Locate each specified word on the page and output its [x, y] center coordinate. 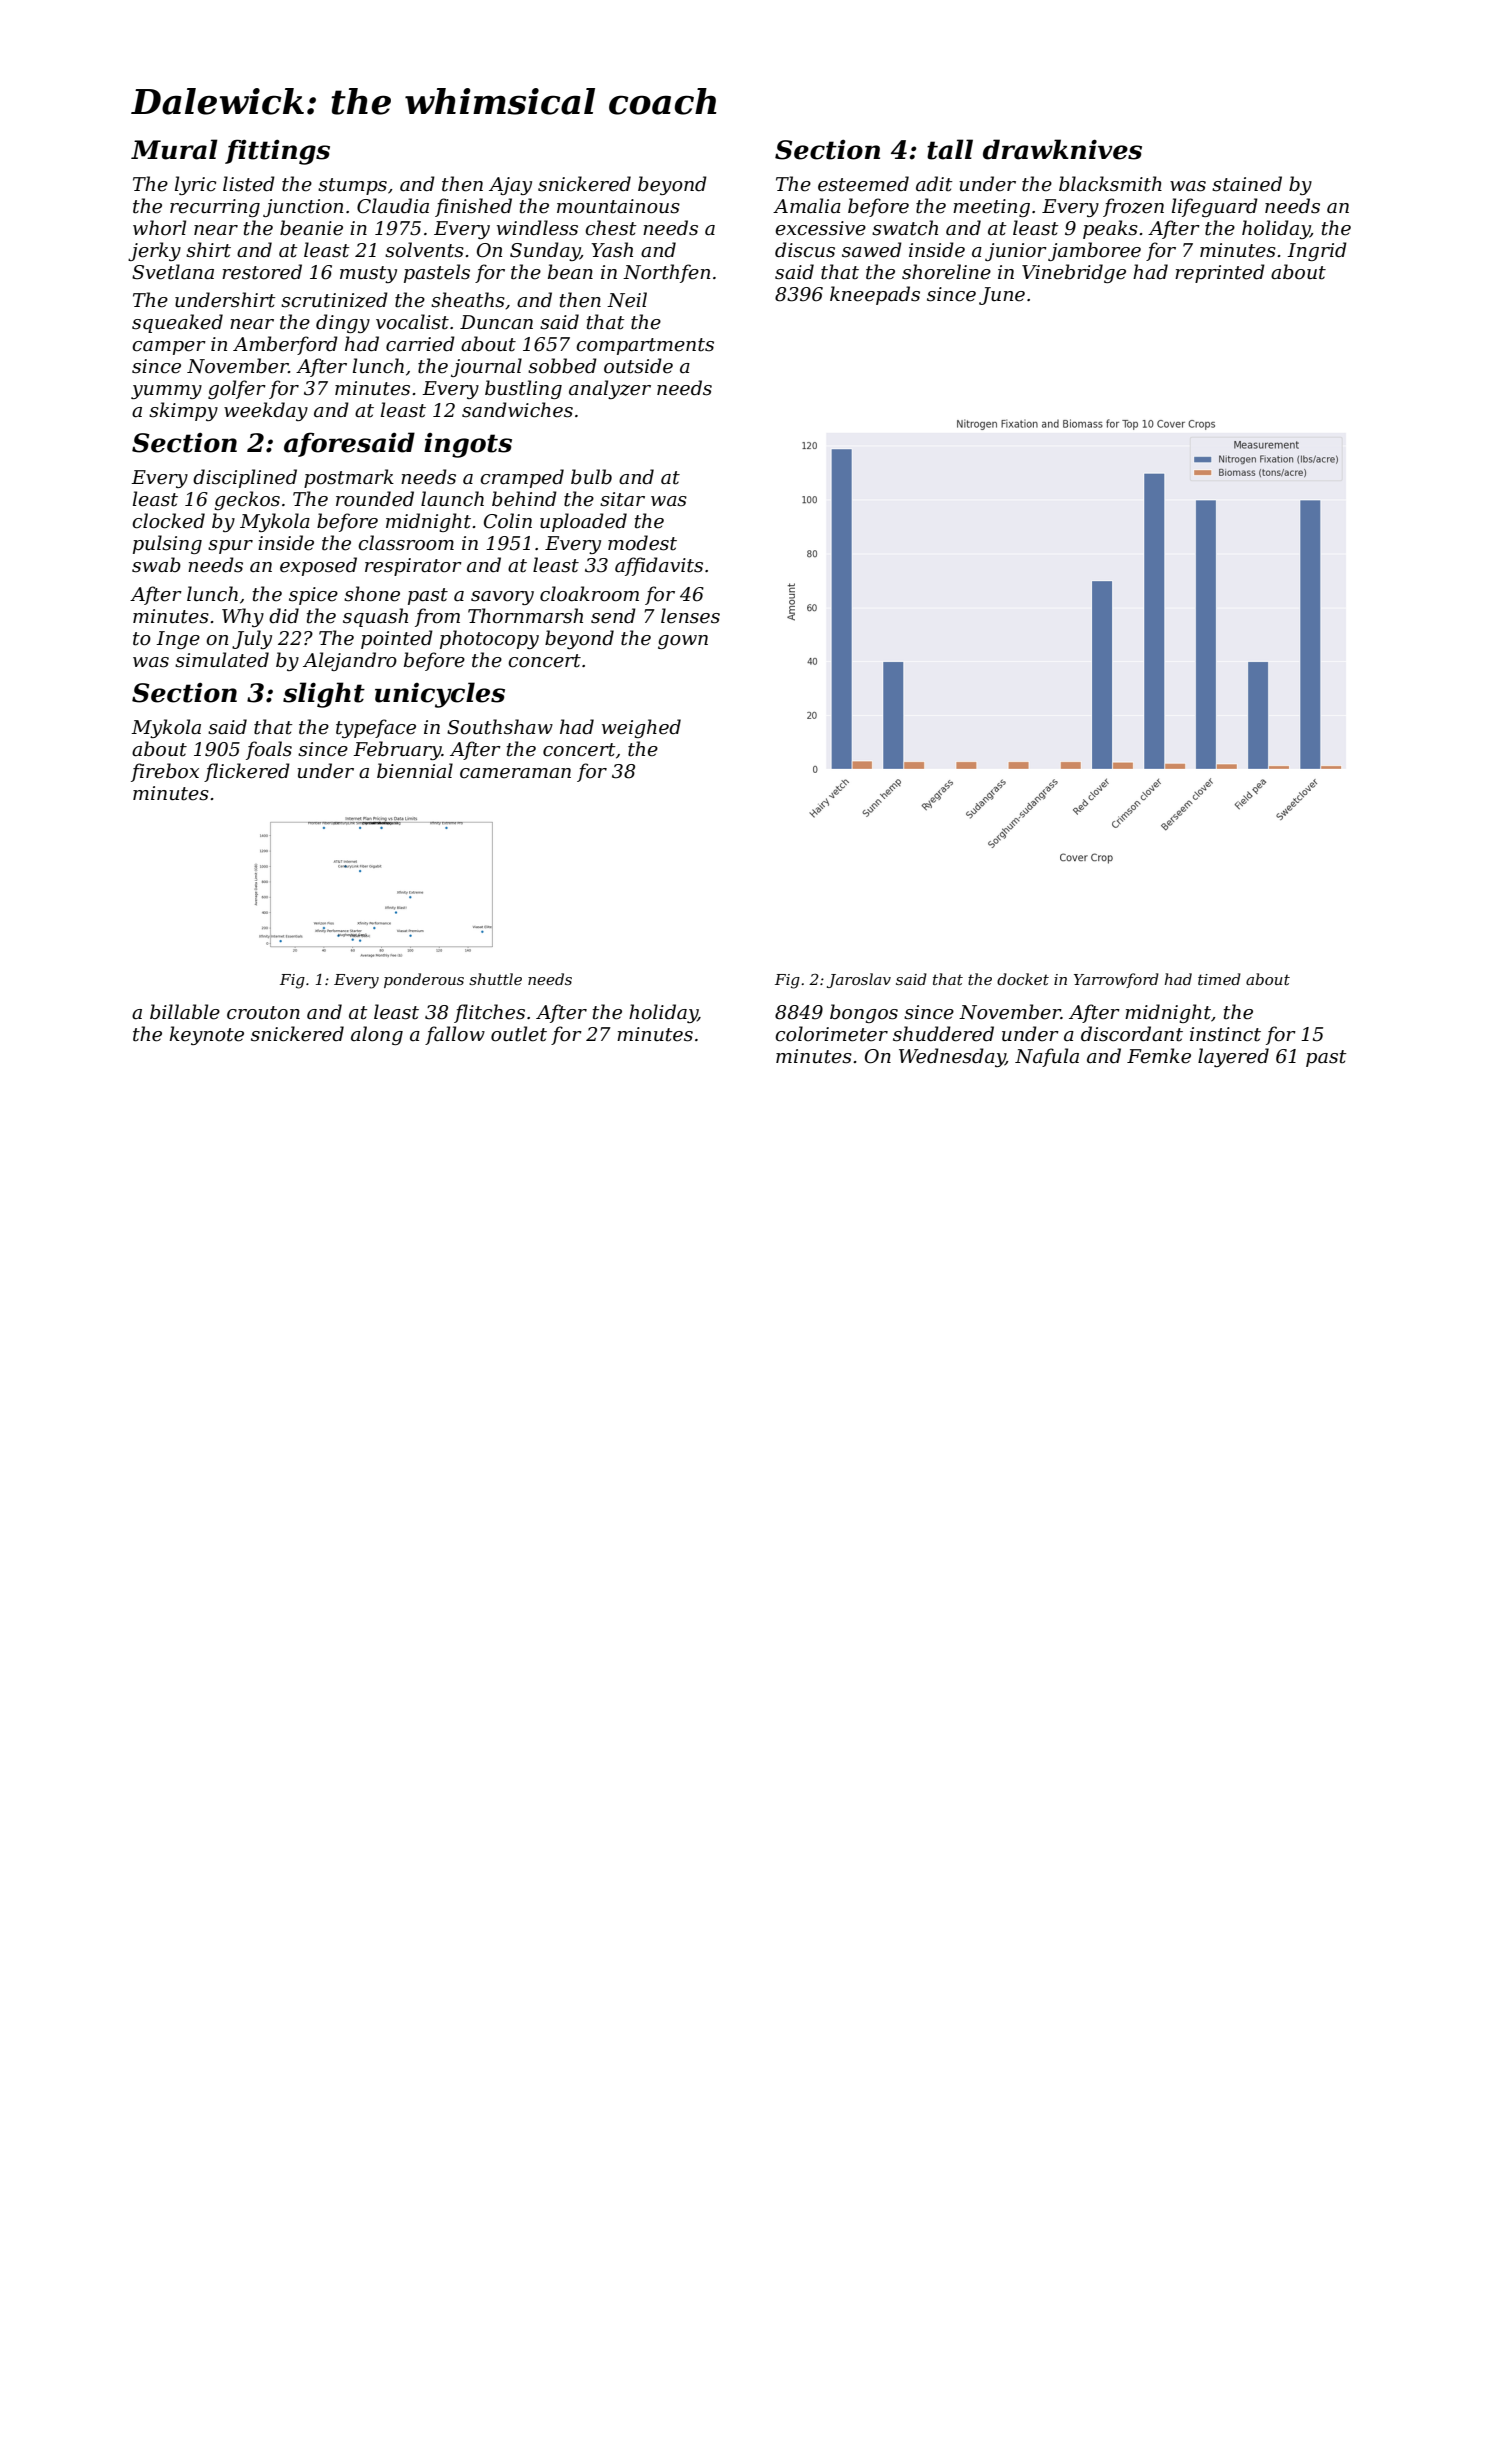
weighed [641, 728]
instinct [1225, 1034]
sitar [622, 499]
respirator [413, 567]
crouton [263, 1013]
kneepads [875, 295]
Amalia [807, 206]
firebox [165, 772]
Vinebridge [1074, 273]
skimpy [183, 411]
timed [1219, 979]
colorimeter [831, 1034]
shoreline [946, 272]
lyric [195, 185]
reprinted [1220, 273]
